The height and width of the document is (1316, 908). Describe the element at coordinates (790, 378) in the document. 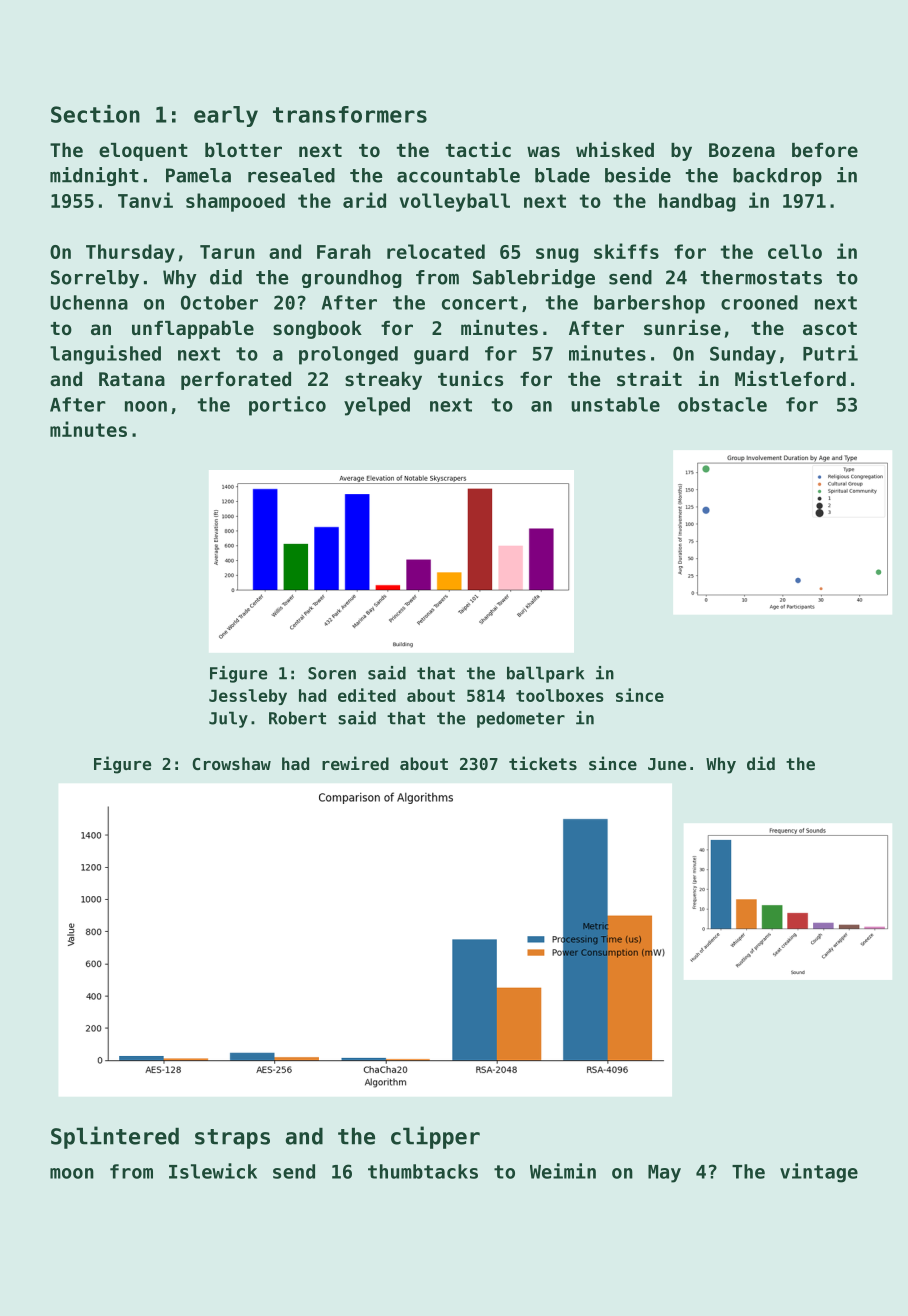

I see `Mistleford` at that location.
